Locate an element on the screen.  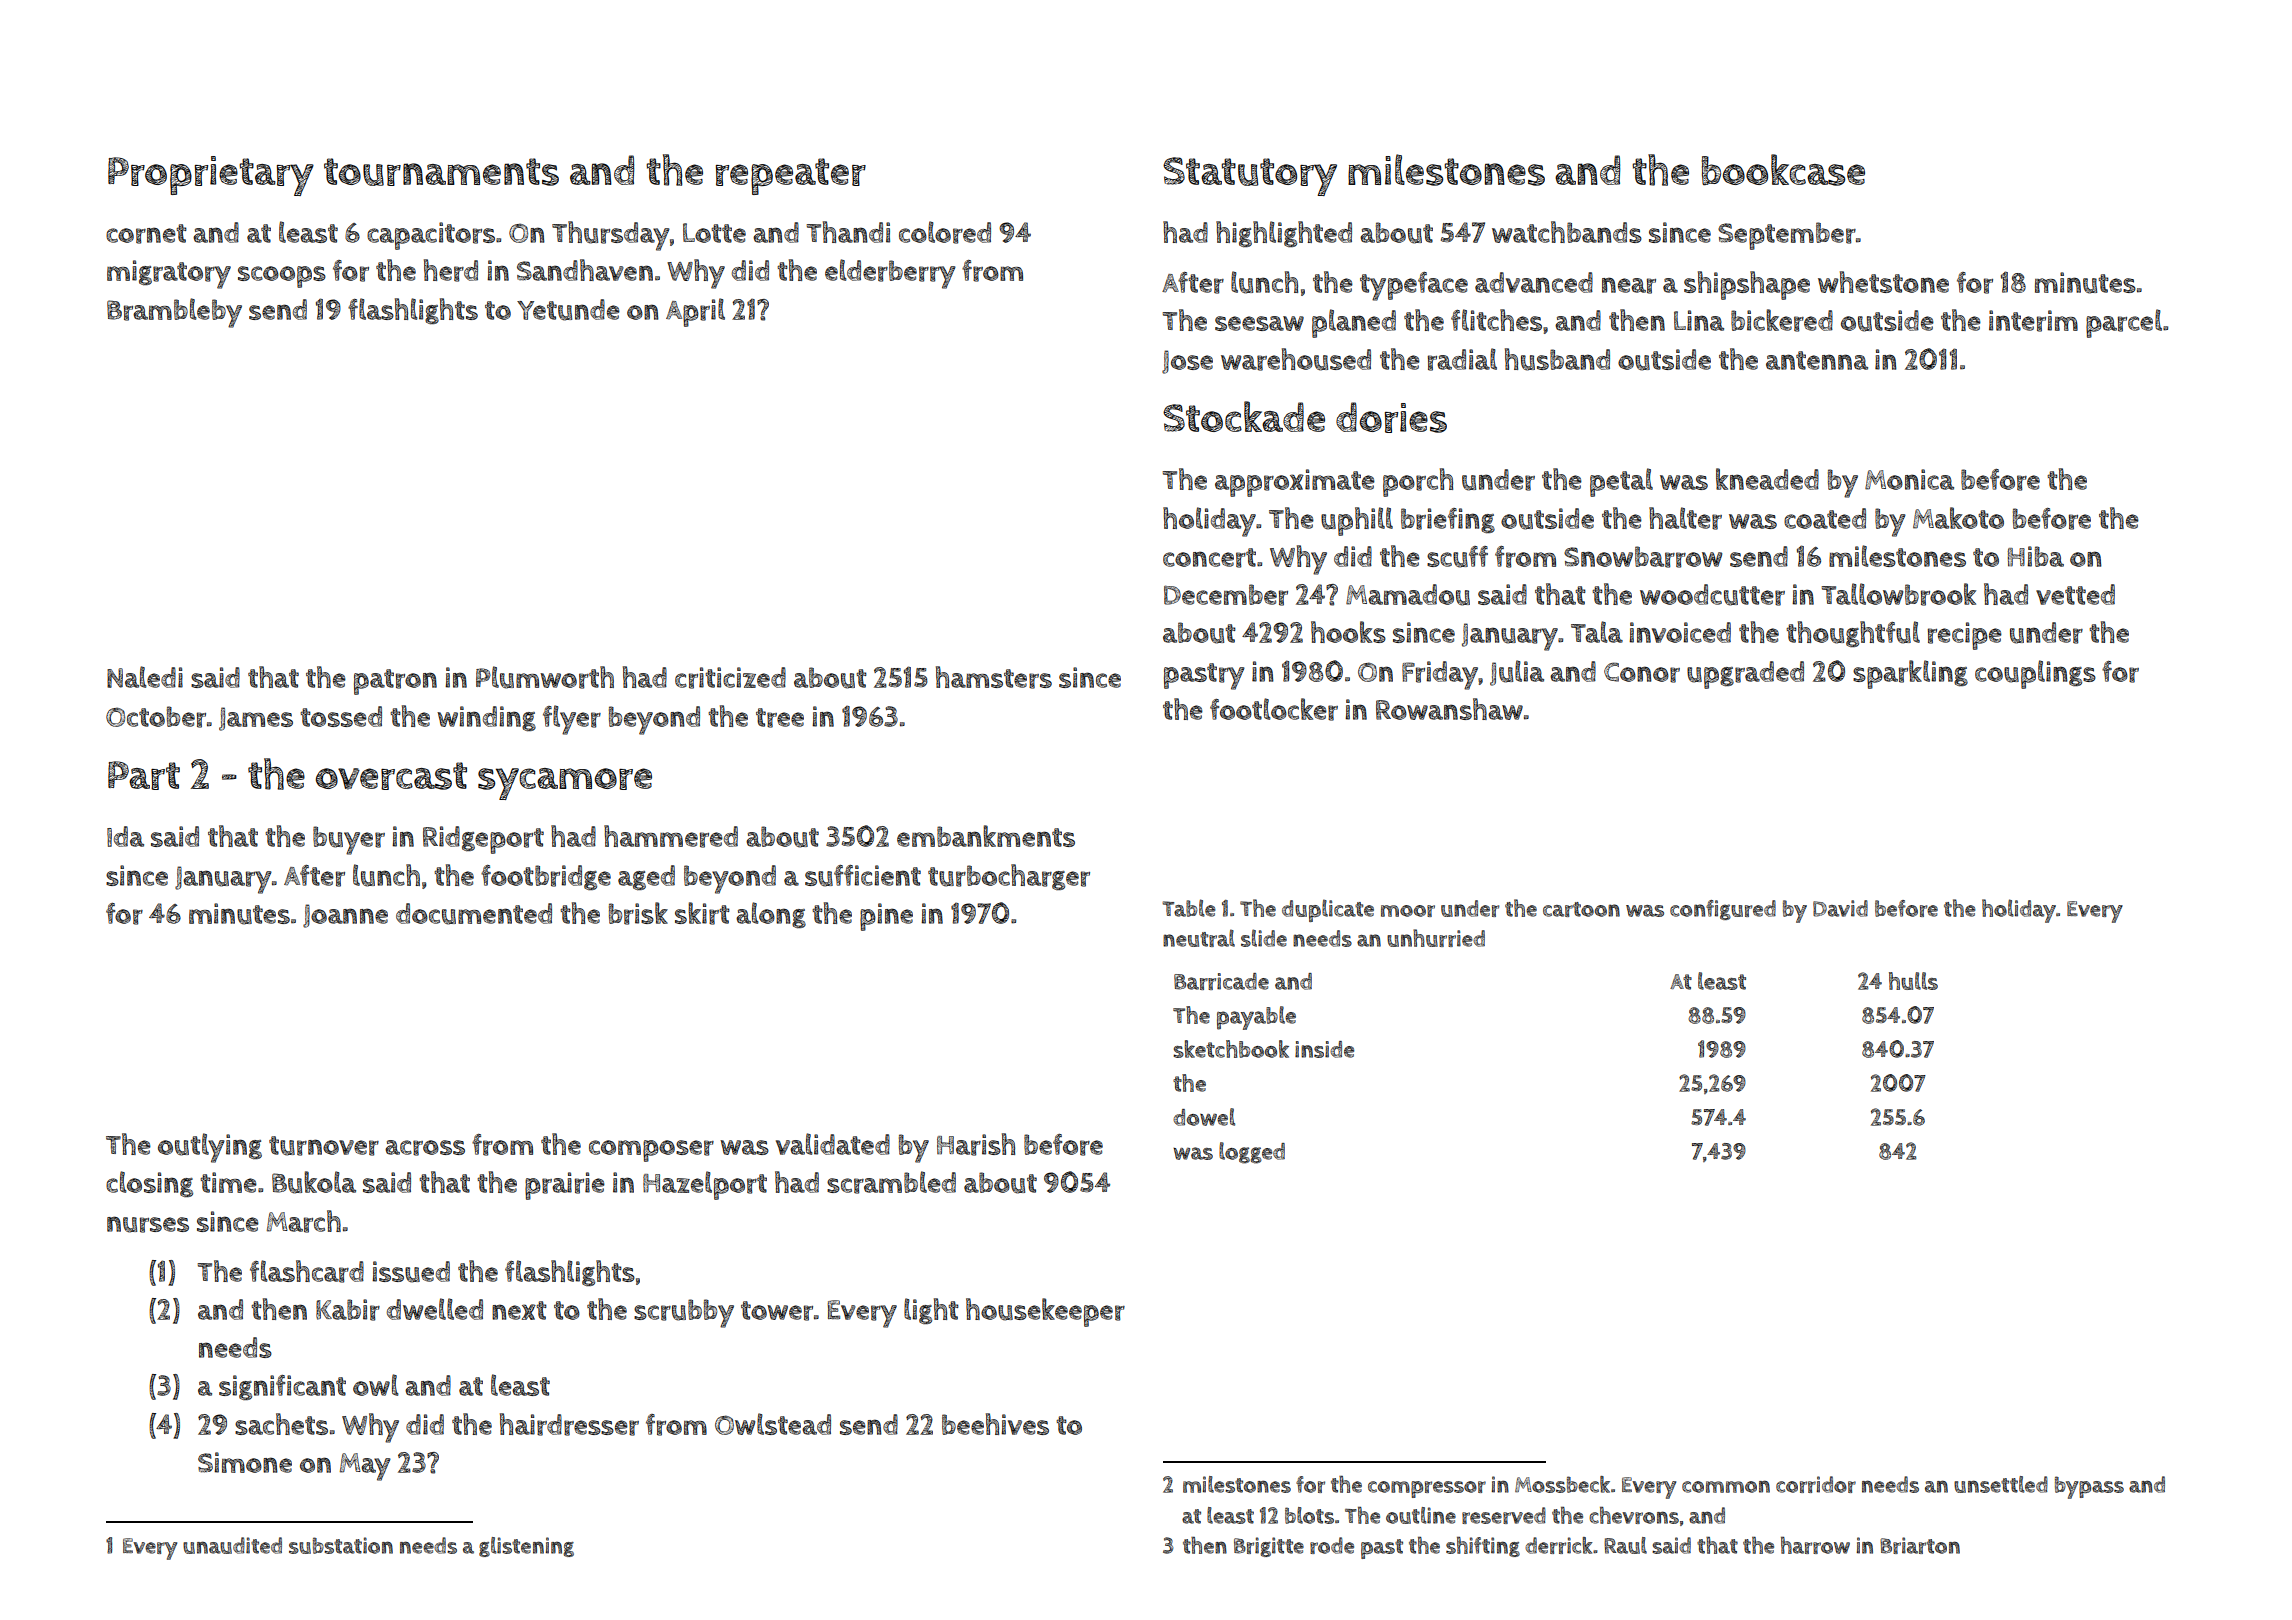
inside is located at coordinates (1324, 1049).
